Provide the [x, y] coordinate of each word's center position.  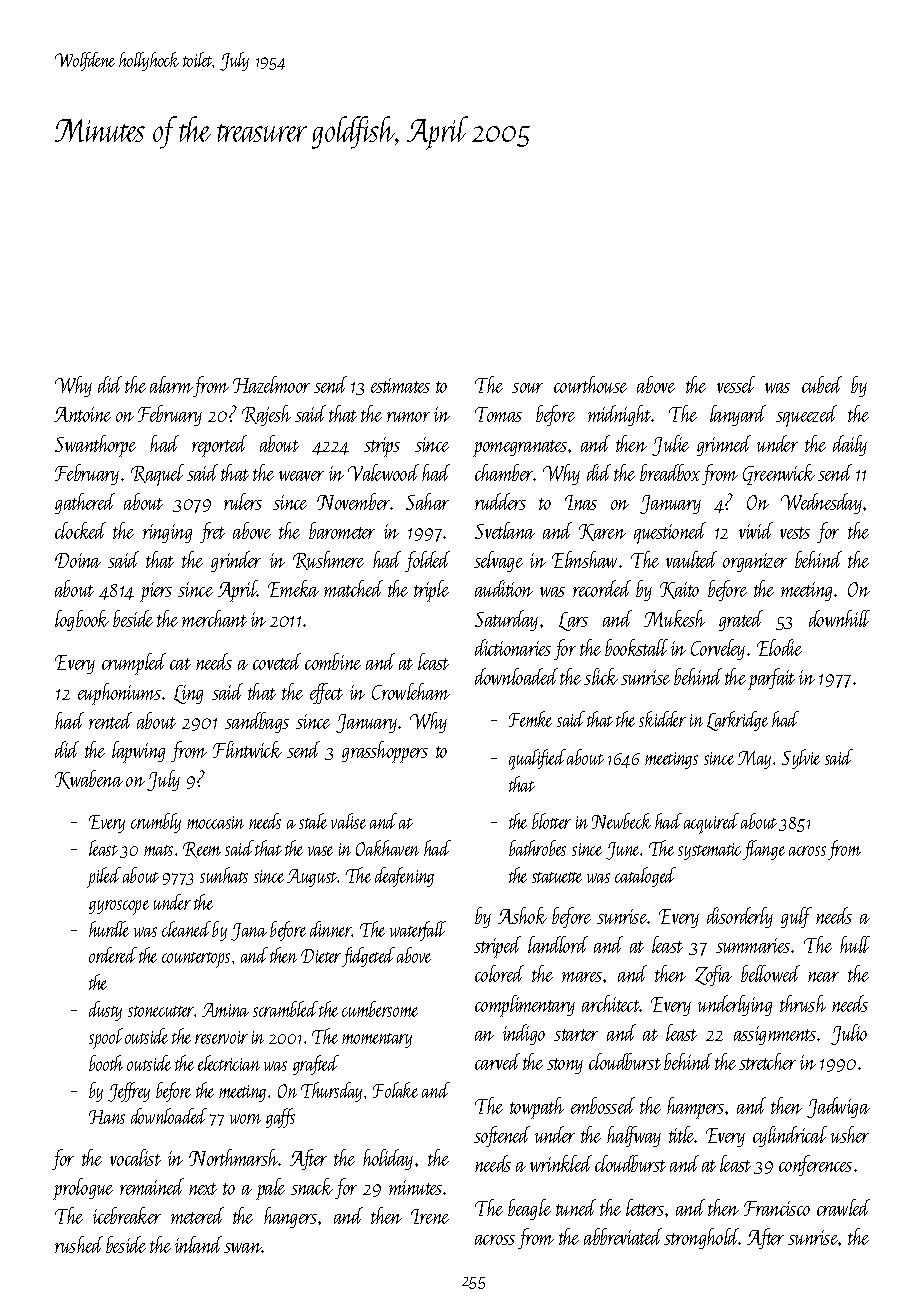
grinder [236, 561]
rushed [79, 1244]
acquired [711, 823]
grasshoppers [385, 752]
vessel [736, 384]
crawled [843, 1207]
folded [427, 561]
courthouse [590, 384]
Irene [430, 1216]
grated [741, 620]
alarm [171, 384]
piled [104, 877]
